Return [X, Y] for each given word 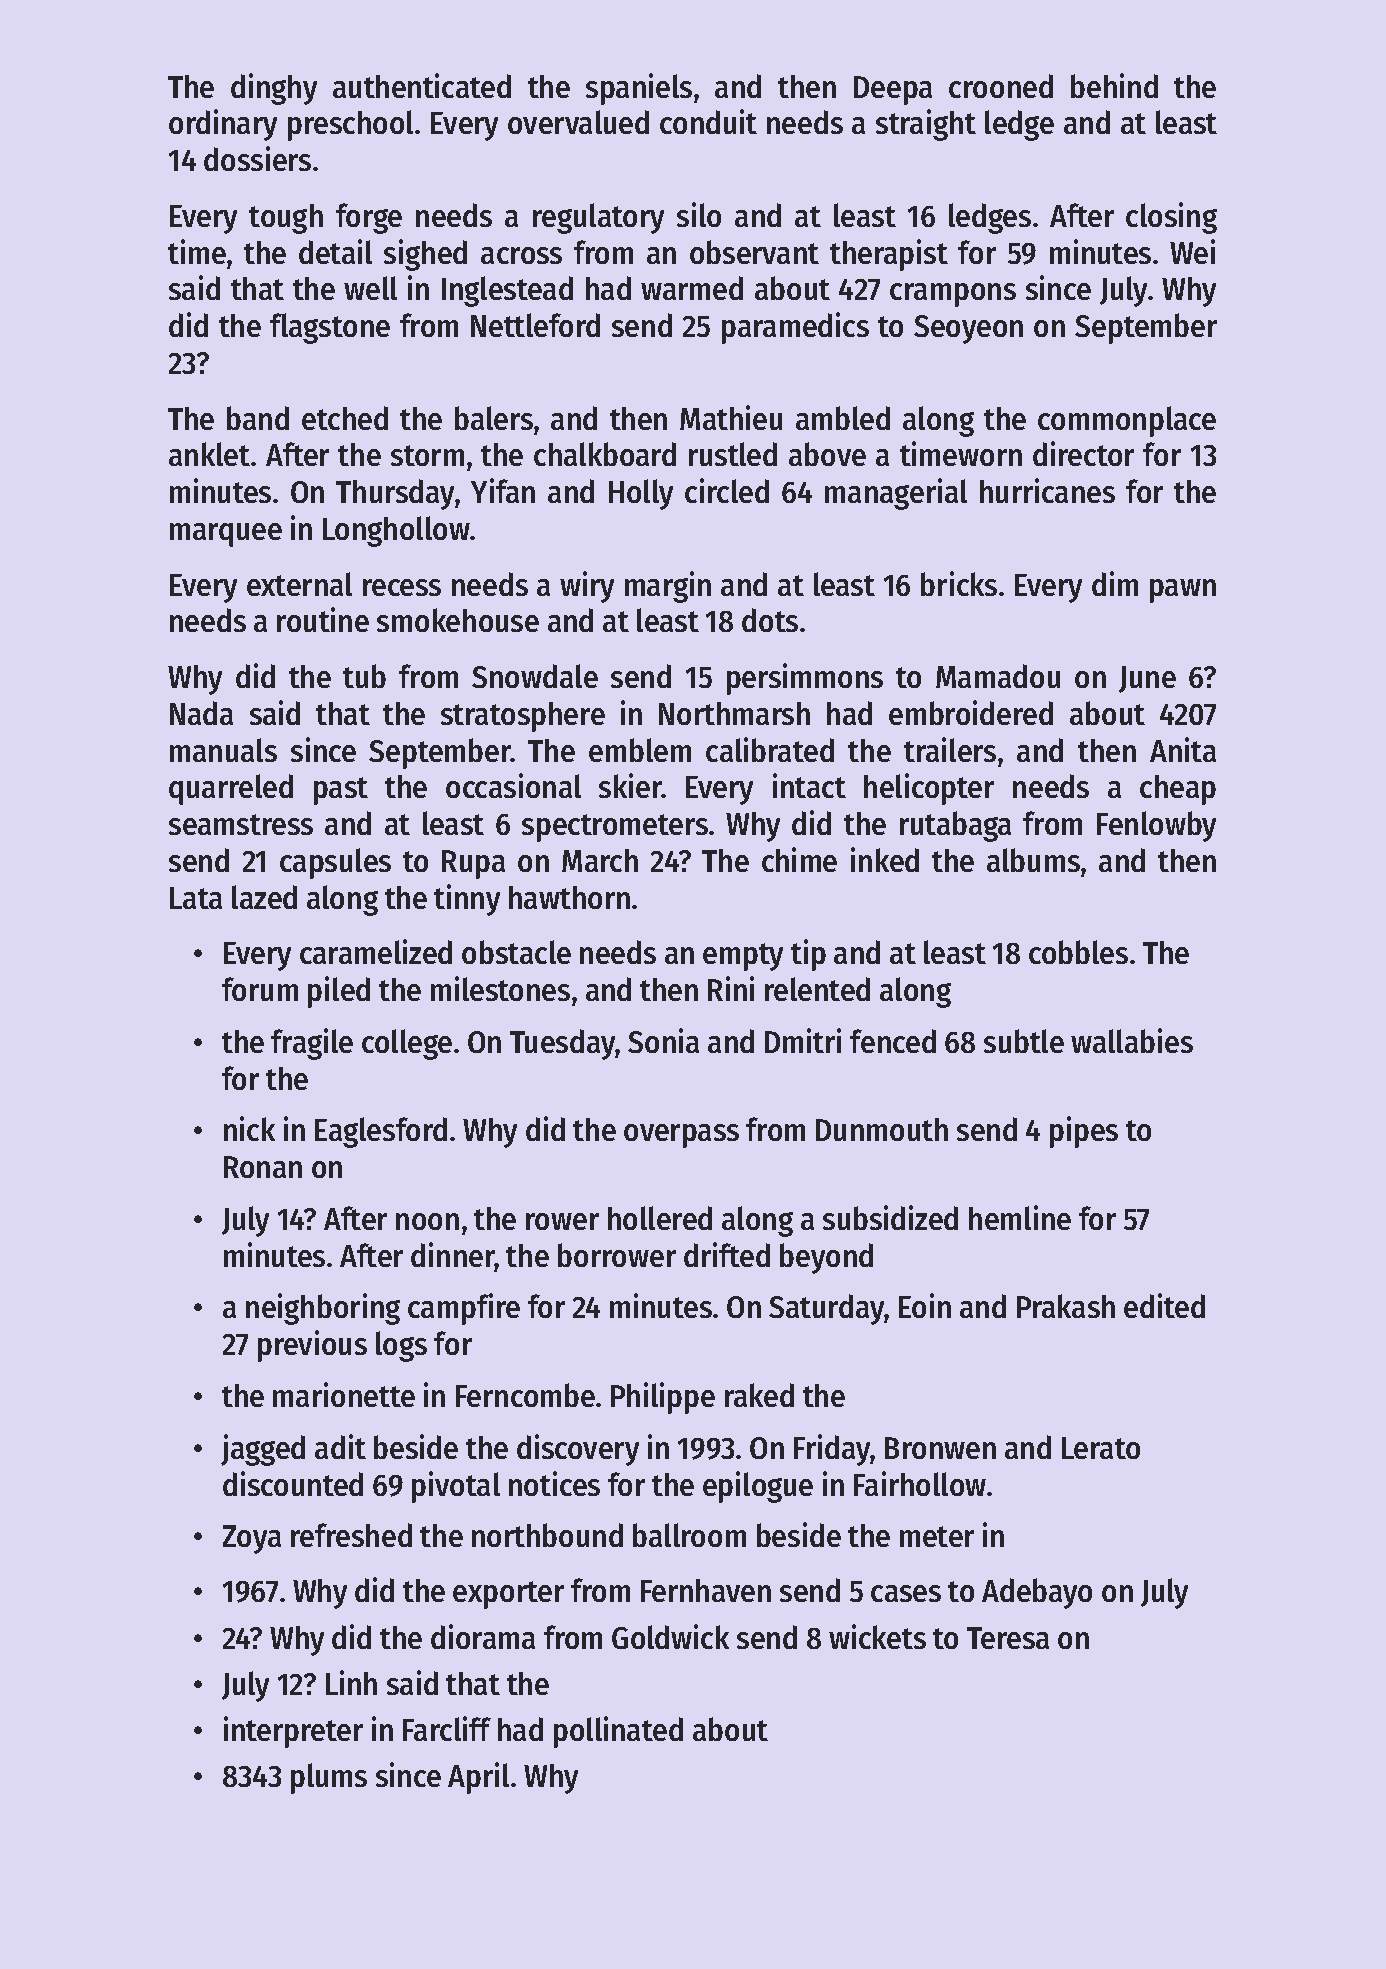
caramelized [376, 951]
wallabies [1132, 1040]
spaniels [639, 89]
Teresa [1008, 1638]
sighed [425, 255]
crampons [953, 295]
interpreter [293, 1732]
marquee [226, 535]
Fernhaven [706, 1590]
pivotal [456, 1487]
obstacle [516, 952]
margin [668, 587]
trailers [950, 749]
